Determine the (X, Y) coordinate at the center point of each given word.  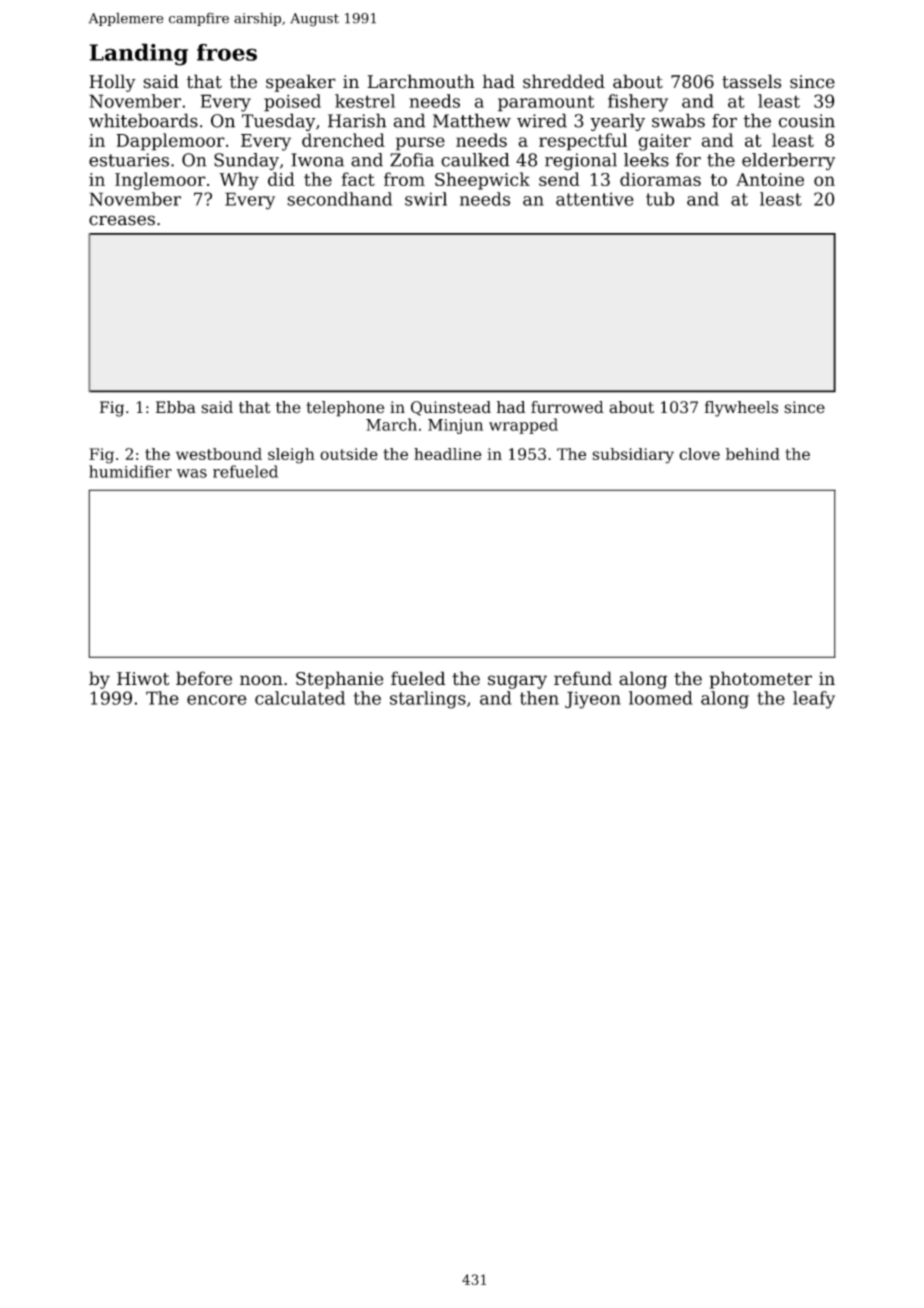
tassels (752, 81)
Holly (112, 83)
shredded (564, 81)
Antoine (770, 179)
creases (122, 220)
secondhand (339, 199)
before (204, 678)
